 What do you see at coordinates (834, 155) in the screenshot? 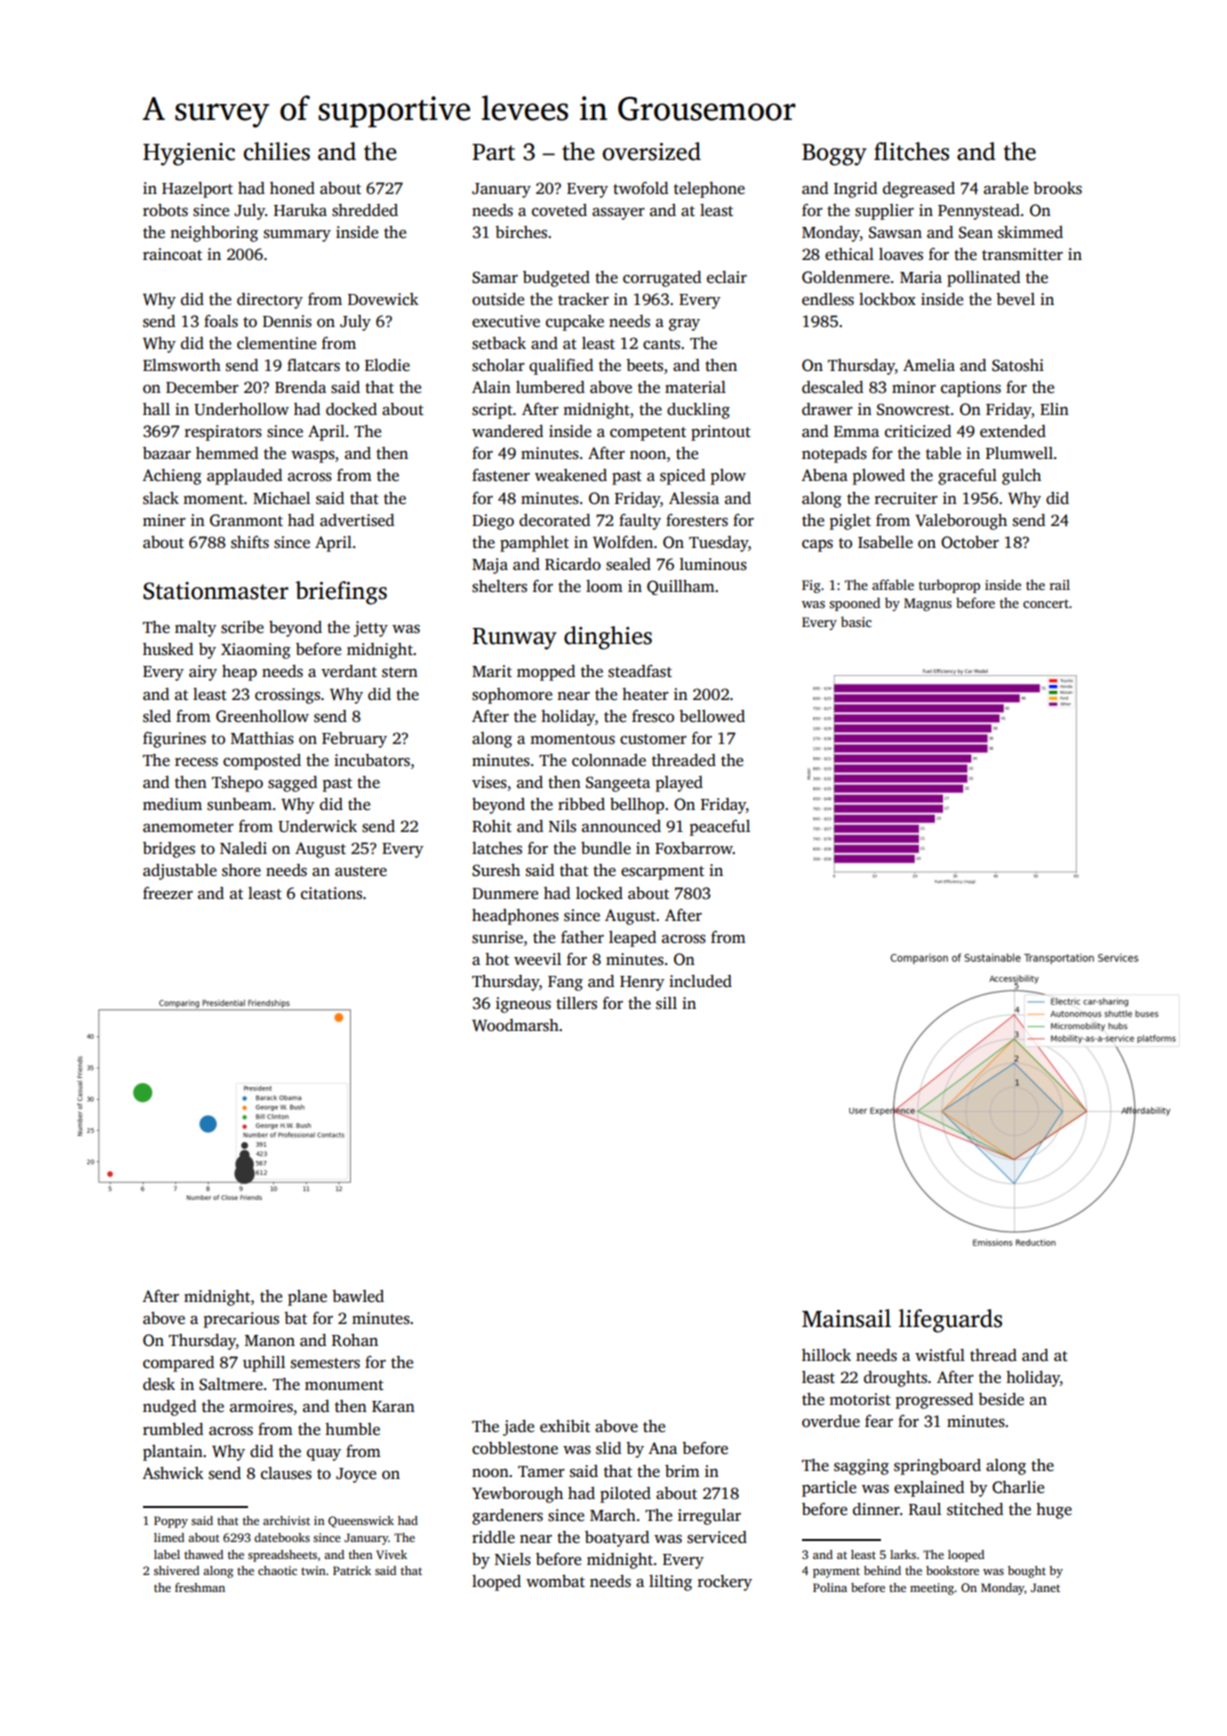
I see `Boggy` at bounding box center [834, 155].
